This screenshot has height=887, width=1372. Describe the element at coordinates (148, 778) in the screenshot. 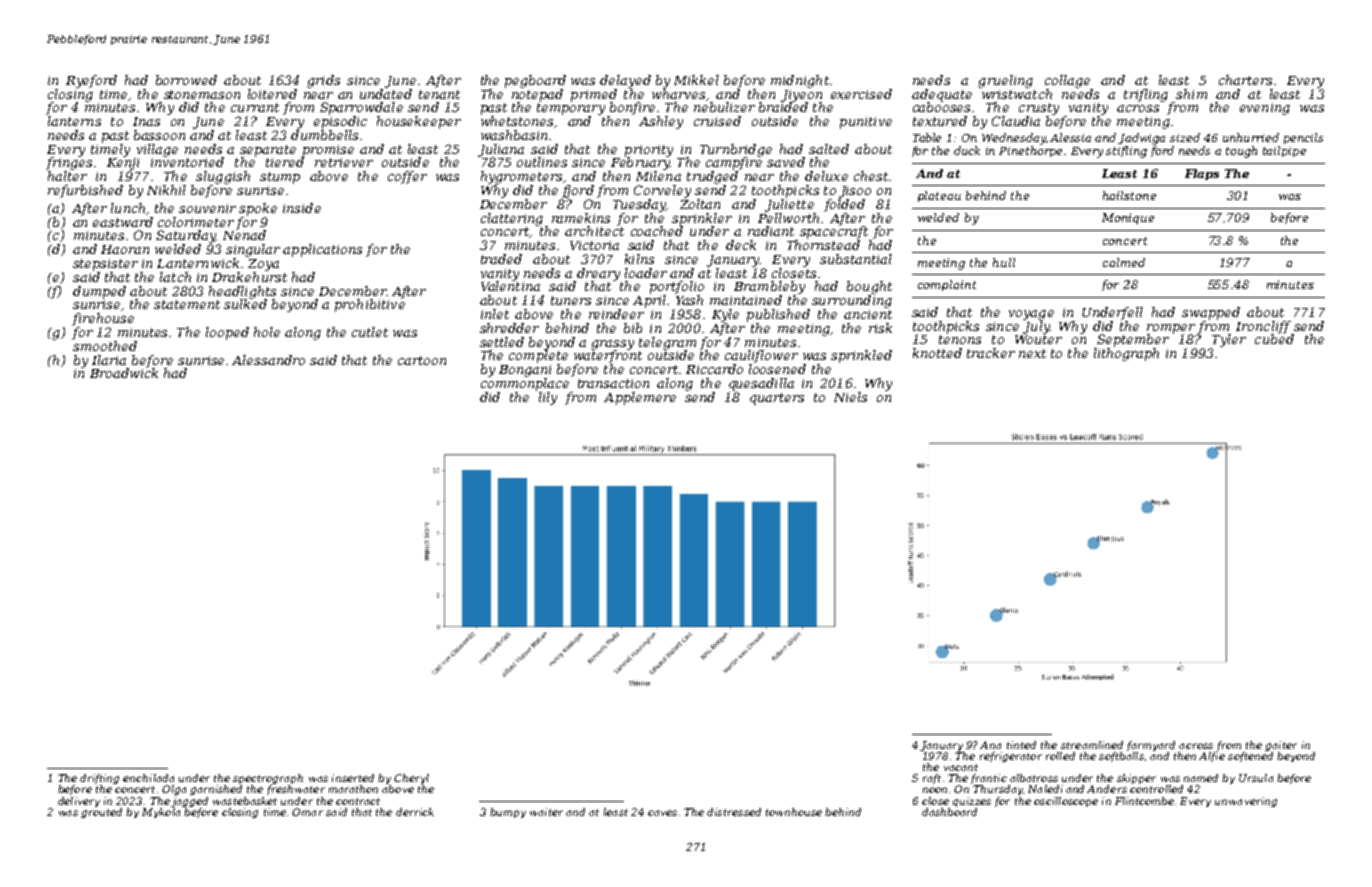

I see `enchilada` at that location.
